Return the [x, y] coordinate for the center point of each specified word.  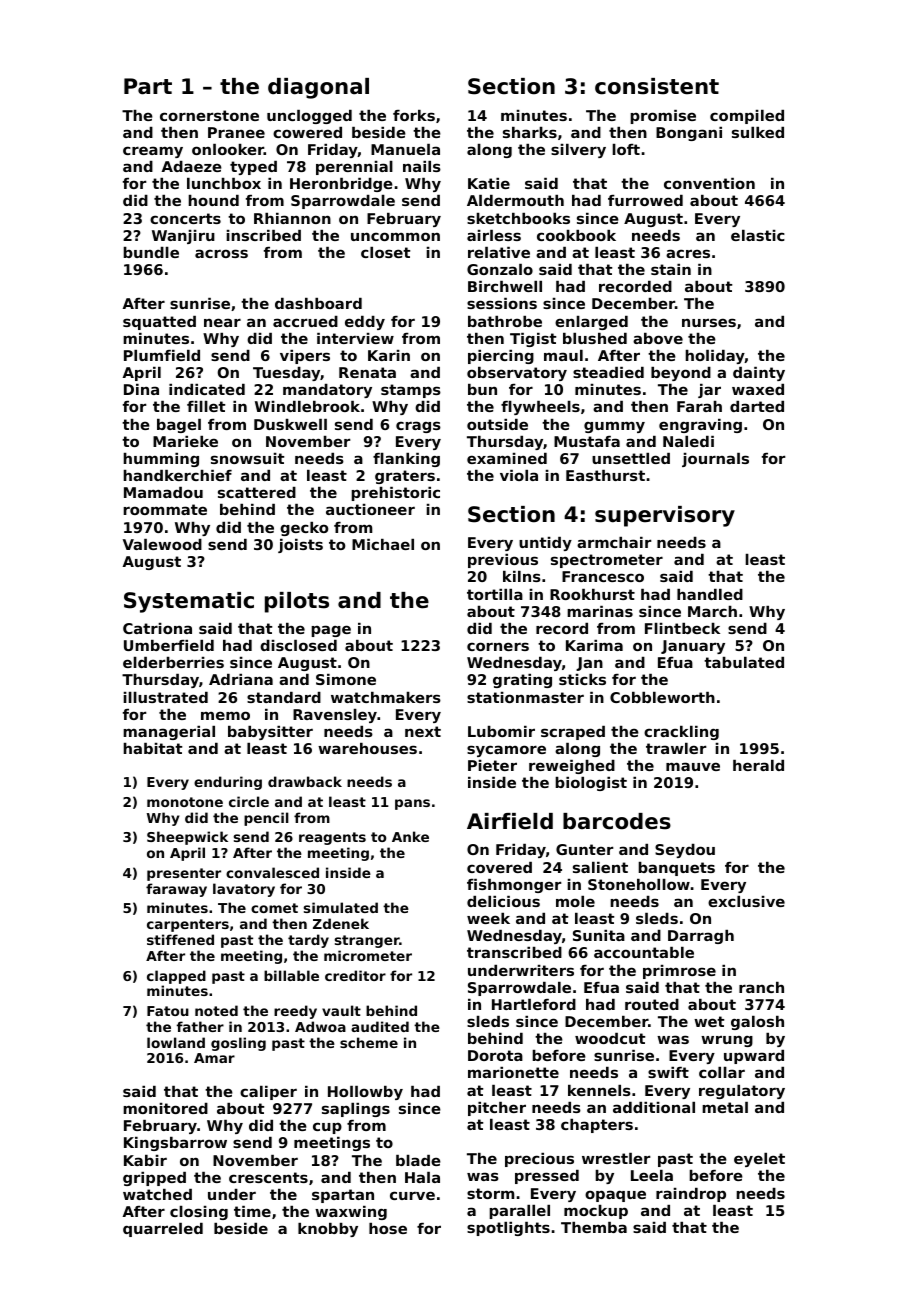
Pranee [236, 132]
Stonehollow [639, 884]
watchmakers [386, 697]
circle [249, 801]
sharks [530, 132]
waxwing [351, 1213]
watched [157, 1194]
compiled [747, 117]
